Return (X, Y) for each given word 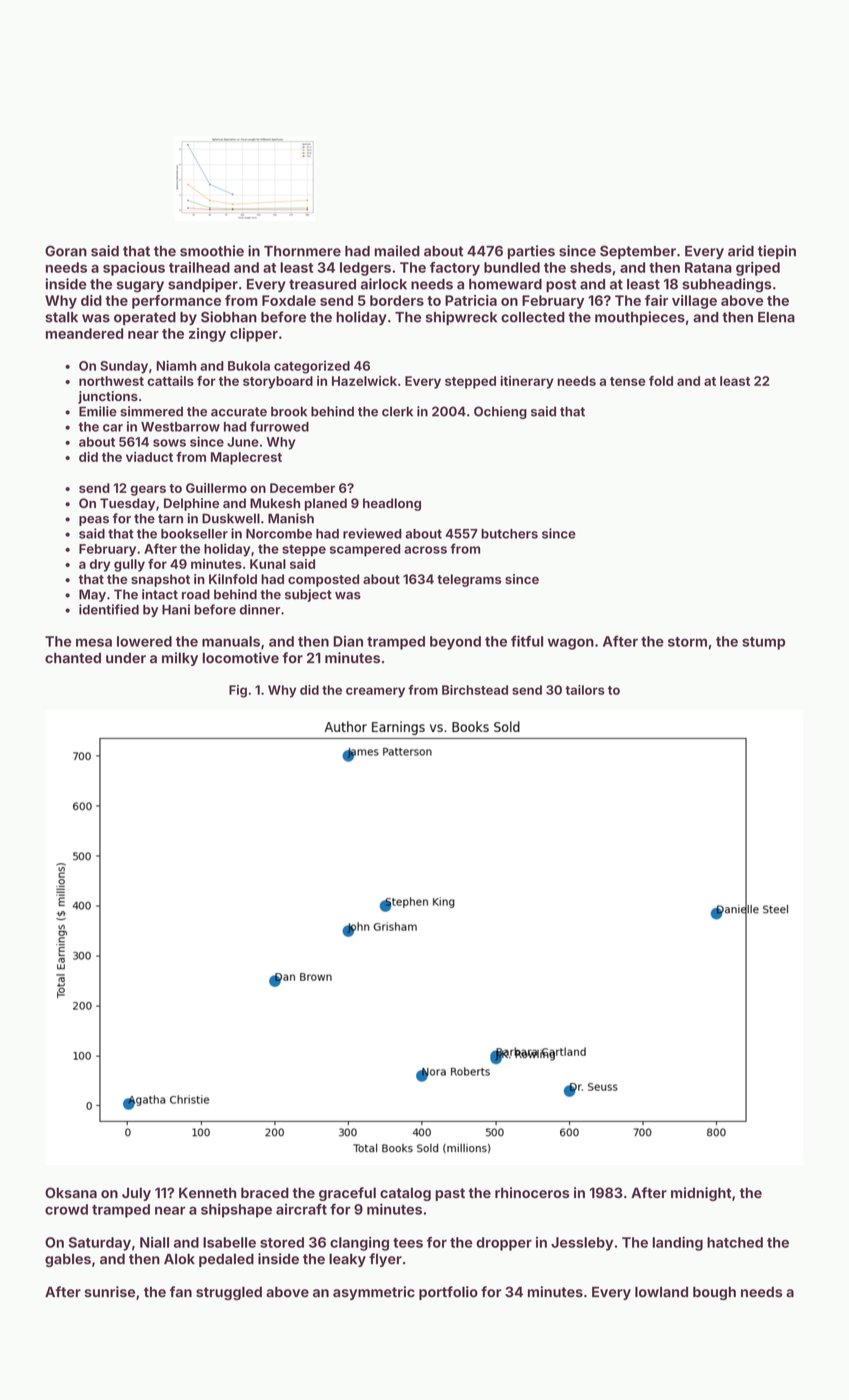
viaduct (149, 457)
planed (326, 504)
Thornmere (302, 251)
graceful (347, 1194)
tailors (585, 690)
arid (741, 251)
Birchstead (475, 690)
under (126, 658)
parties (531, 252)
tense (628, 381)
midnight (701, 1194)
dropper (504, 1244)
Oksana (71, 1192)
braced (265, 1192)
